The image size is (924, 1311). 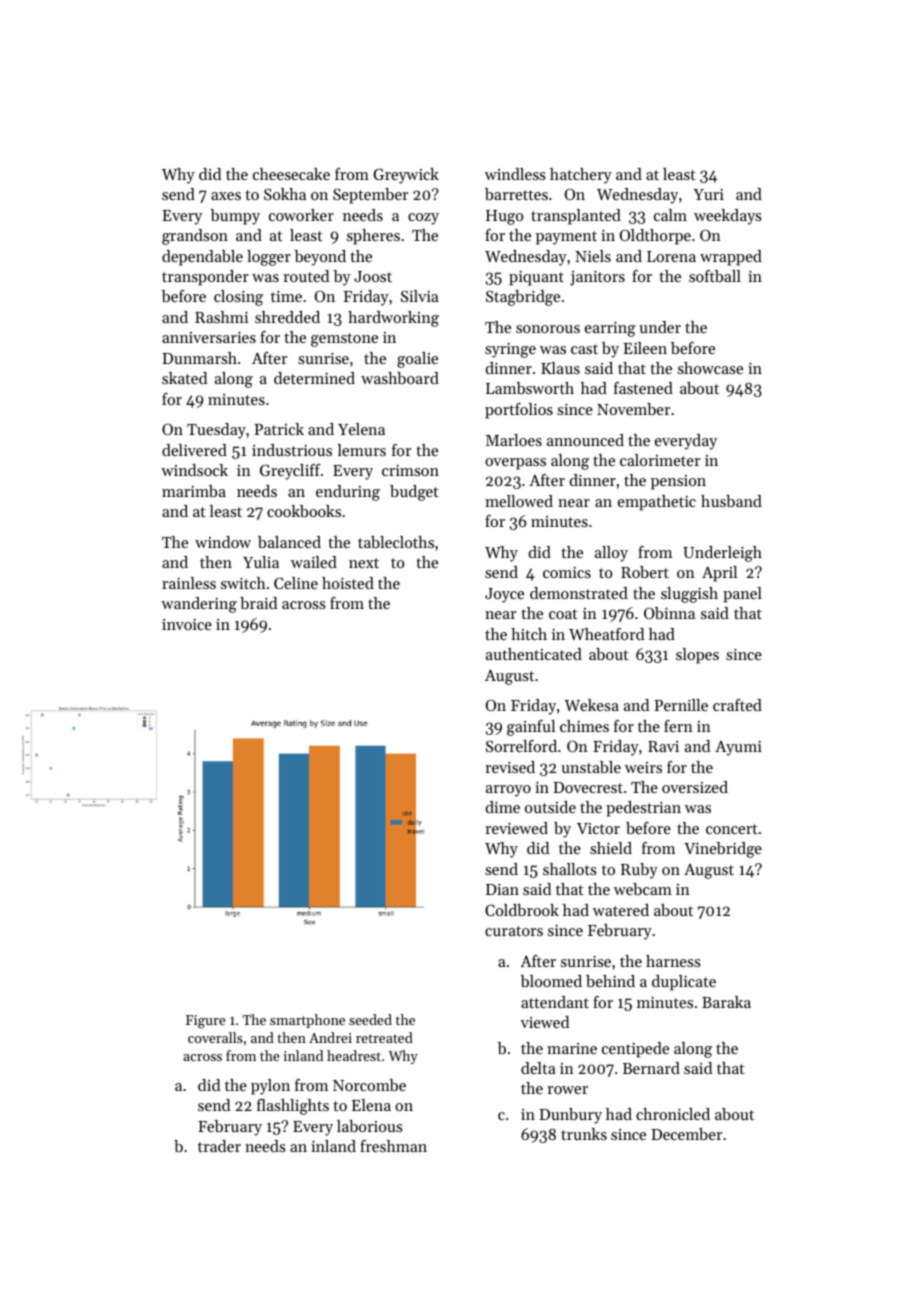 I want to click on cheesecake, so click(x=291, y=174).
